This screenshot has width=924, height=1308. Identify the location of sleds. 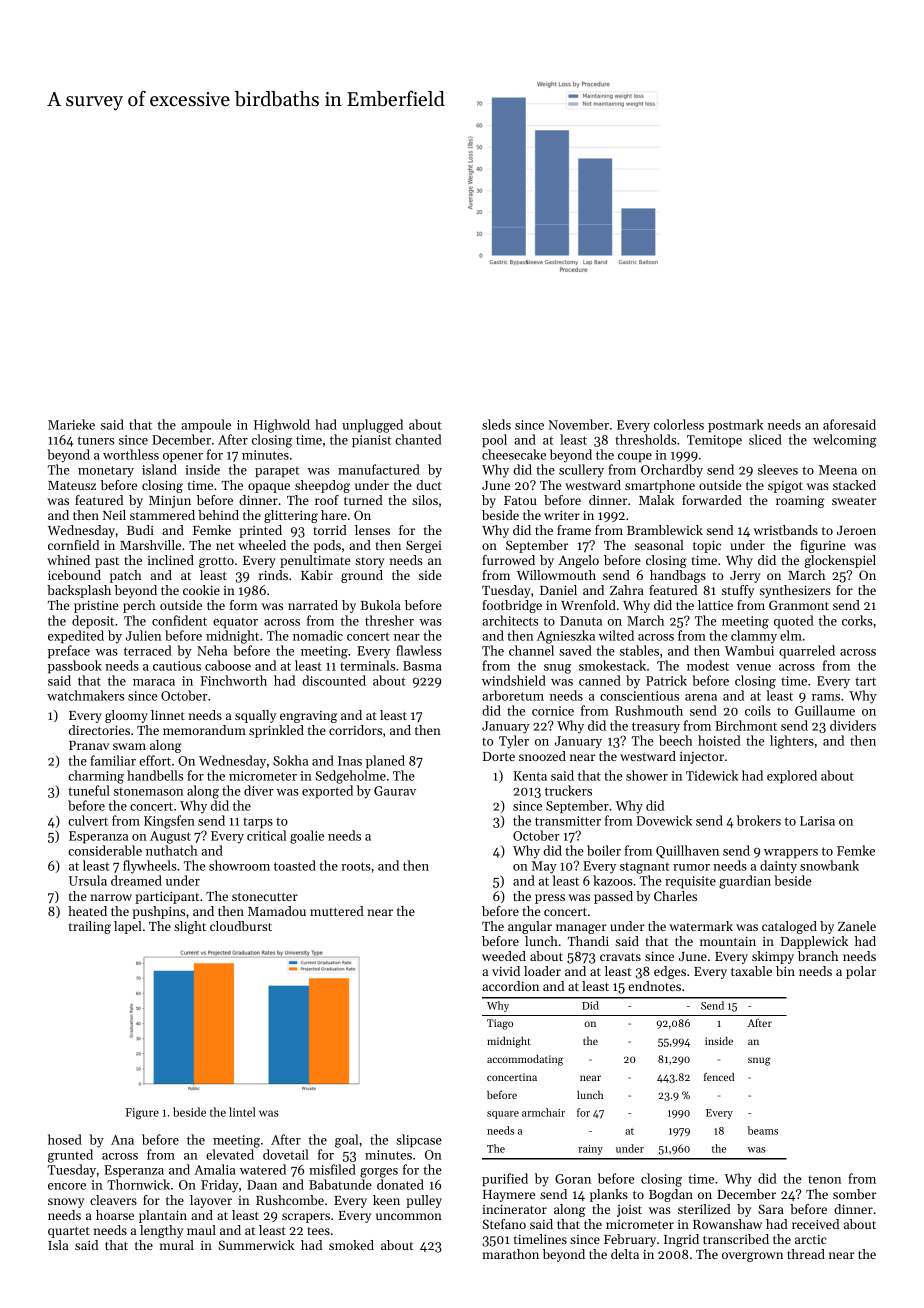
(496, 424).
